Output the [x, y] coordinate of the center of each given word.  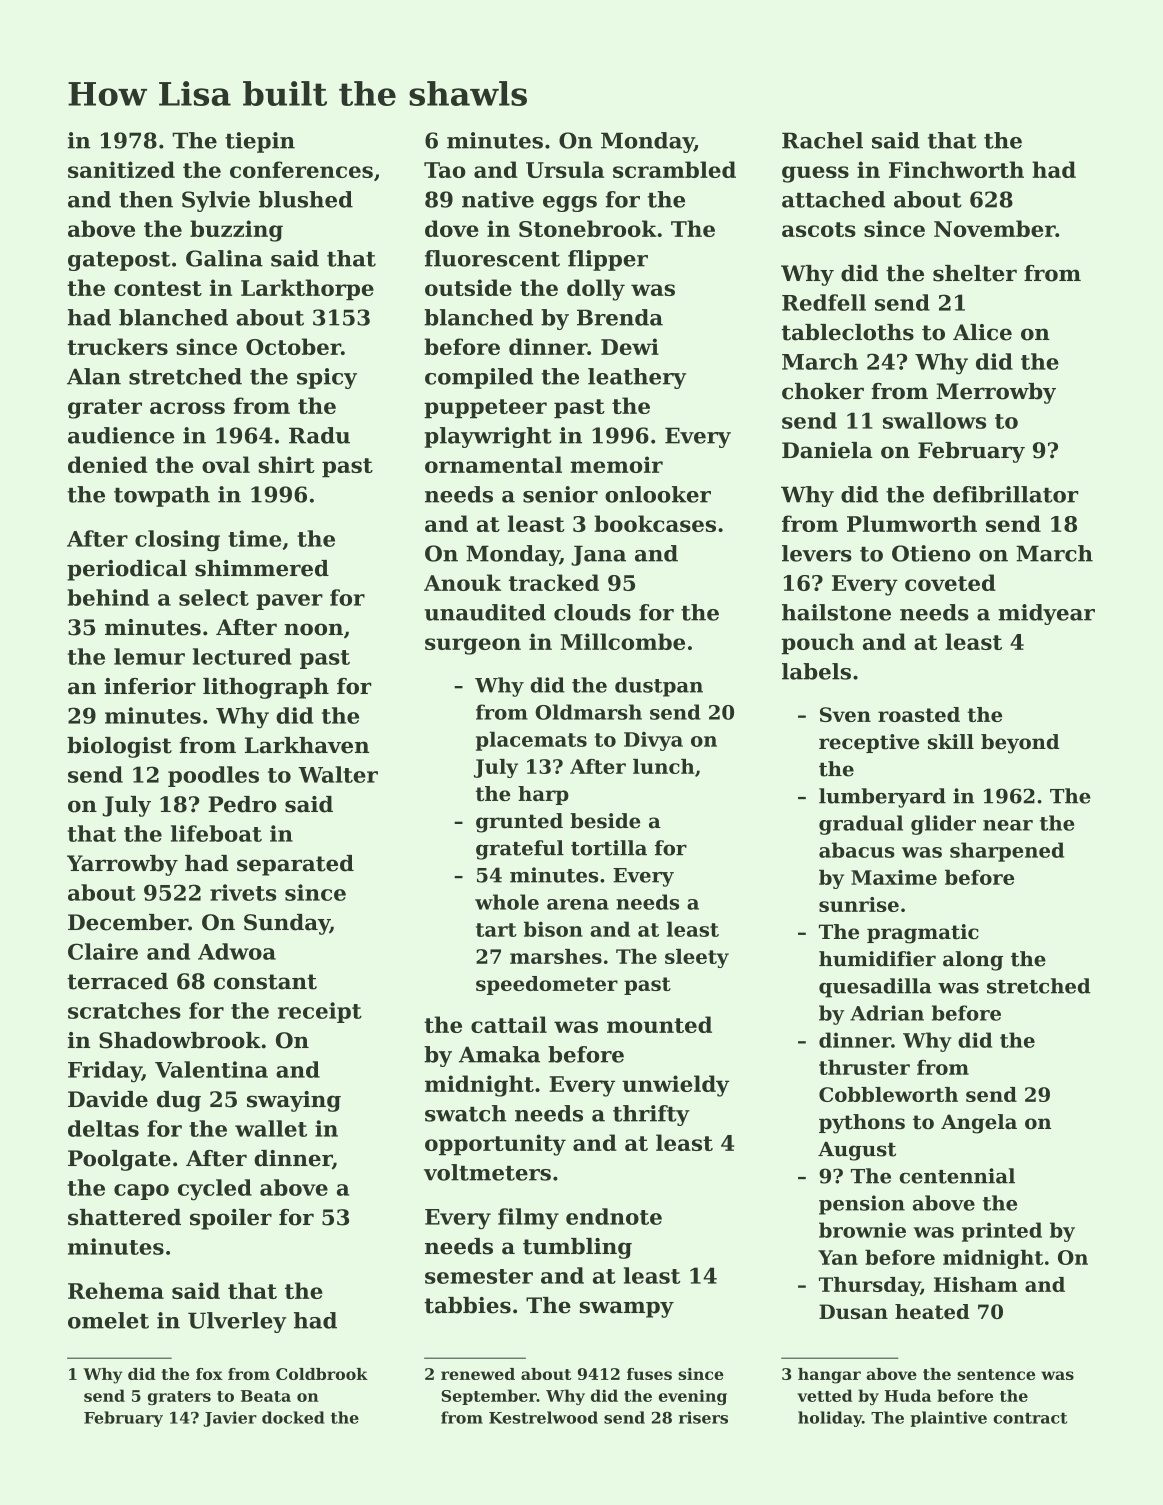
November [995, 228]
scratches [124, 1010]
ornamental [493, 464]
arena [578, 904]
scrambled [674, 169]
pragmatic [923, 934]
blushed [306, 199]
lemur [149, 656]
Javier [230, 1419]
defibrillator [1005, 494]
